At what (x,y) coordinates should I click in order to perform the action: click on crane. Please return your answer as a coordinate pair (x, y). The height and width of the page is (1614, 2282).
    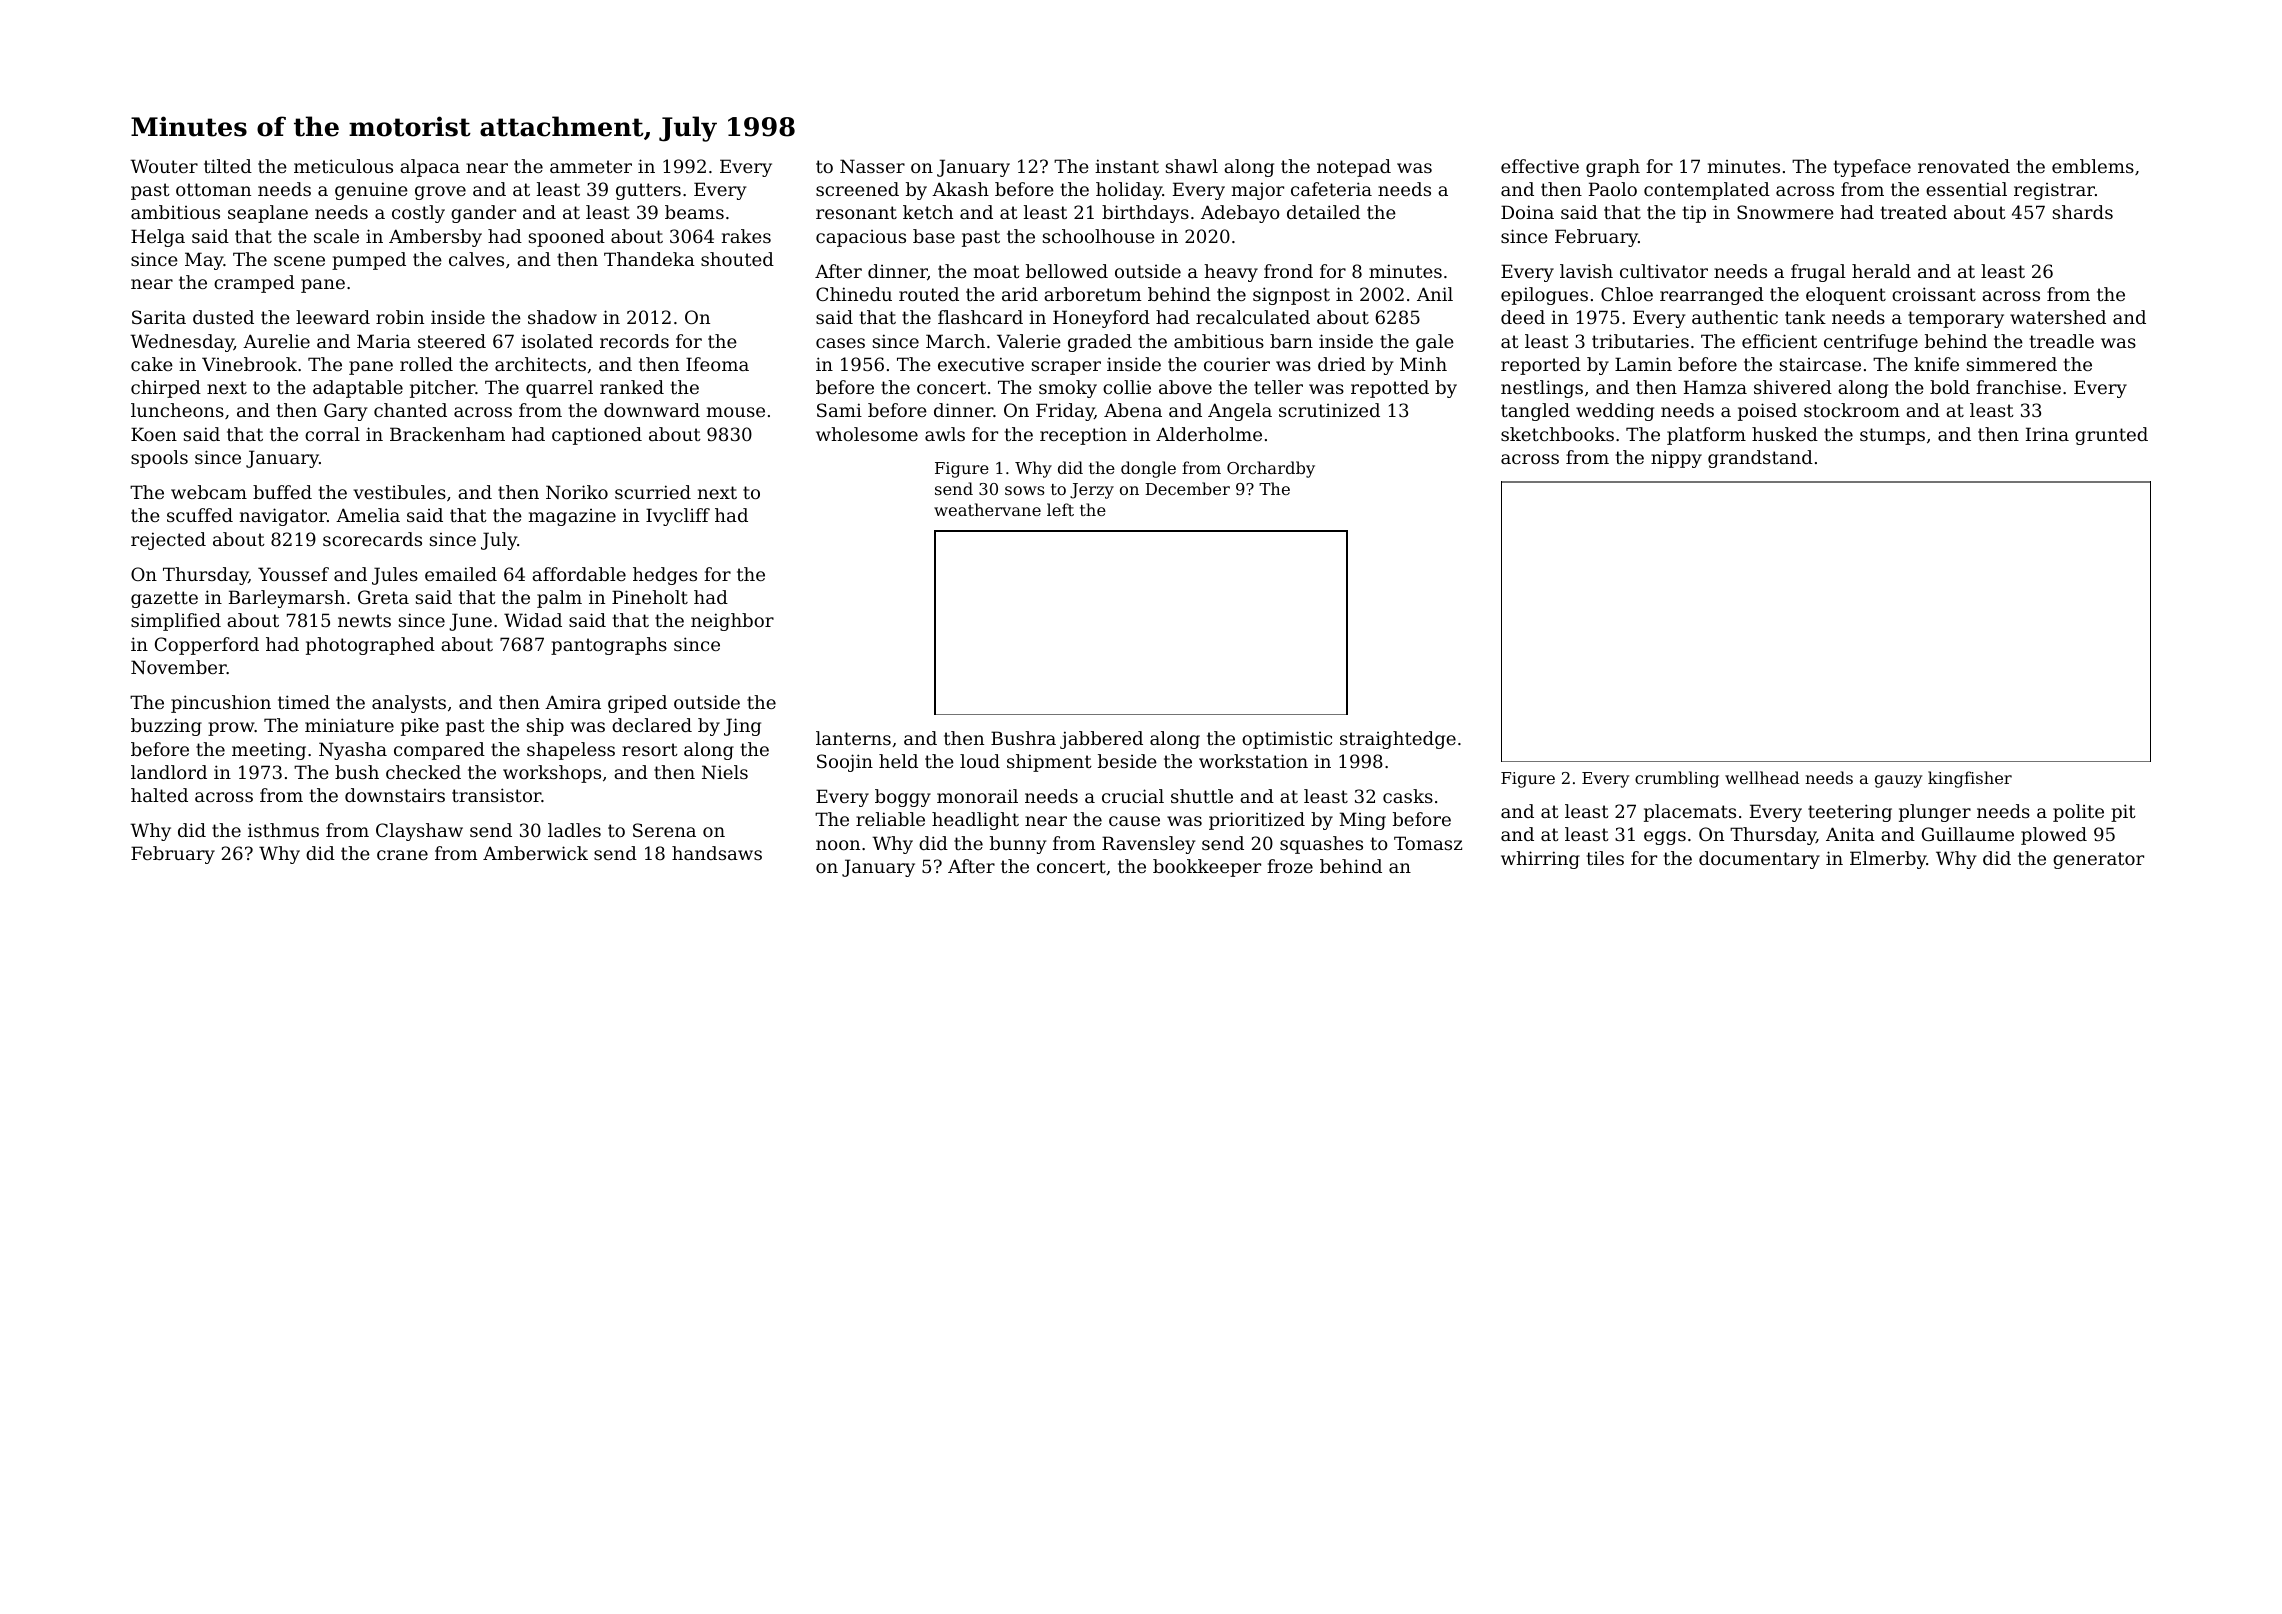
    Looking at the image, I should click on (402, 855).
